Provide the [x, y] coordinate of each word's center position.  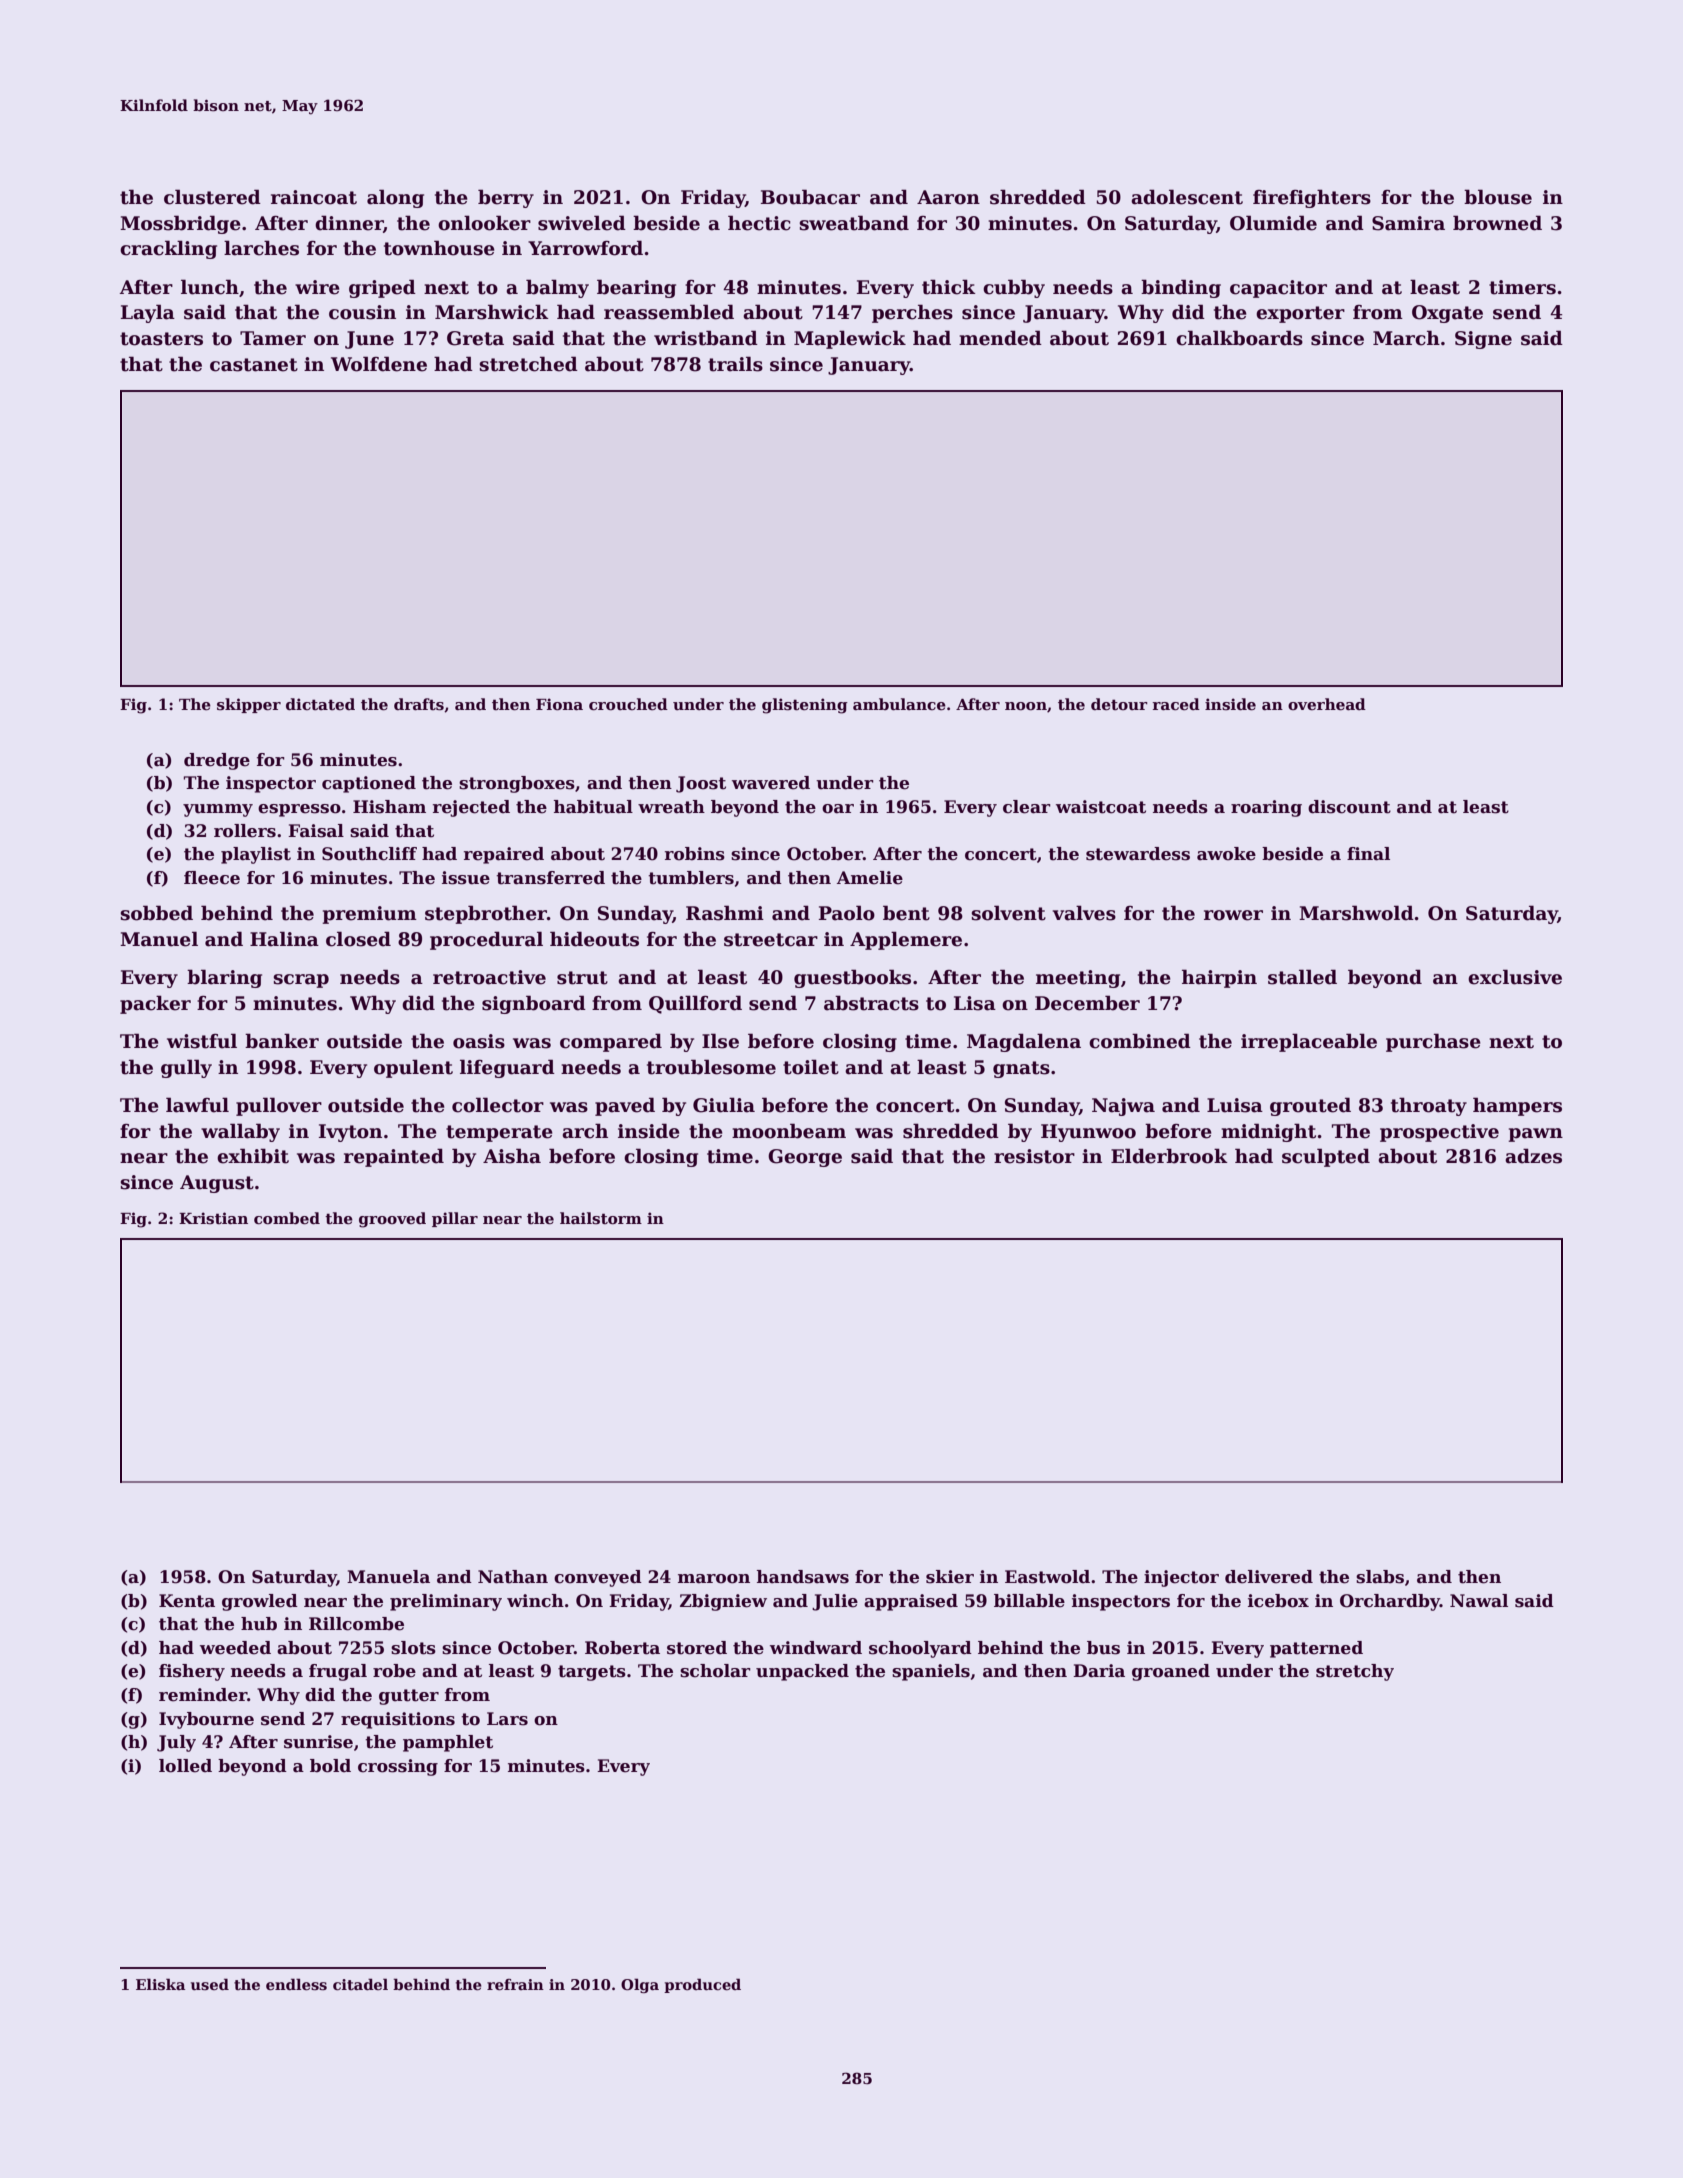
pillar [455, 1219]
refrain [515, 1985]
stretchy [1355, 1672]
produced [702, 1985]
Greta [475, 338]
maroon [714, 1579]
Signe [1483, 340]
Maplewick [850, 339]
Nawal [1479, 1601]
